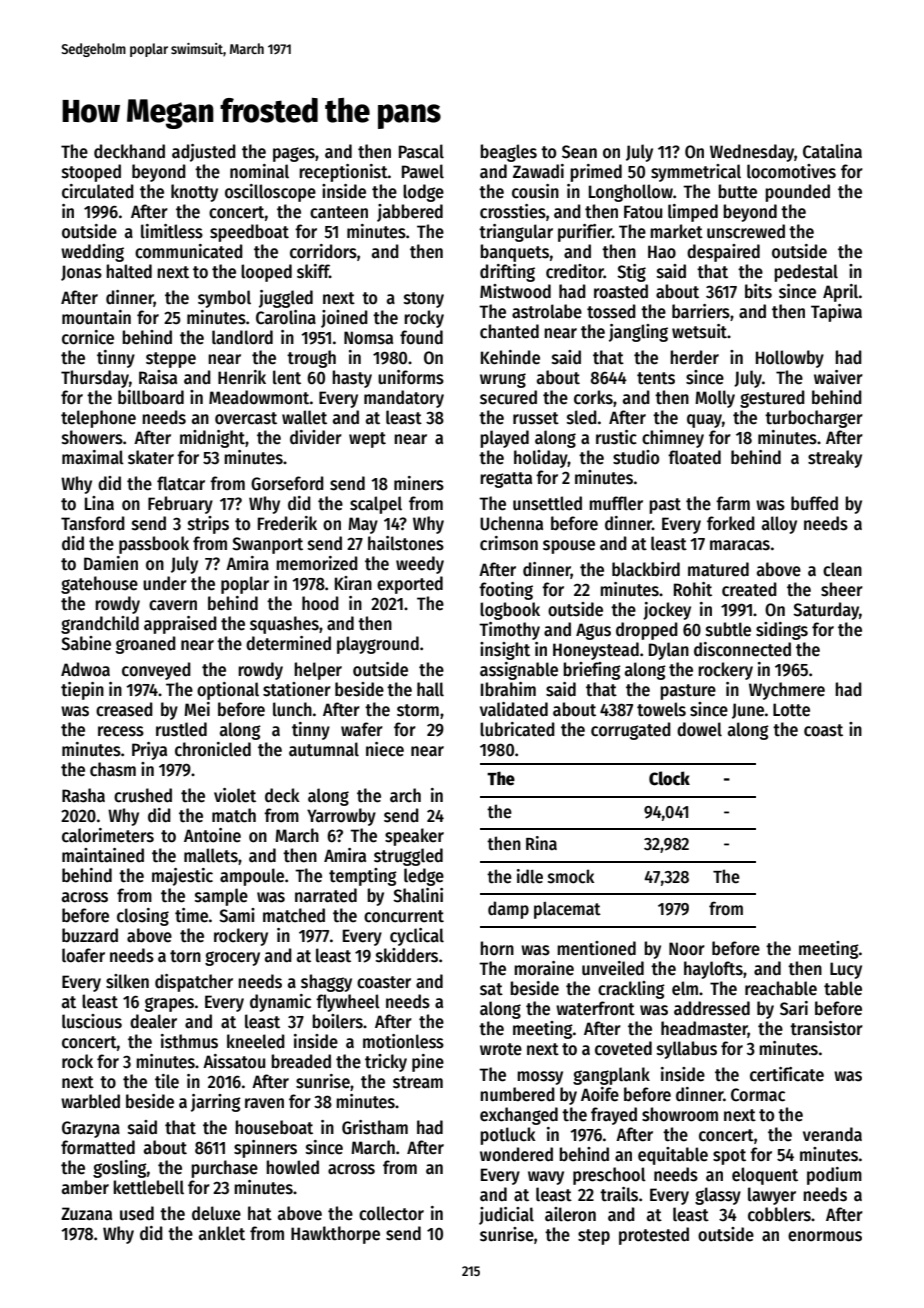 This image has width=924, height=1308. Describe the element at coordinates (787, 1074) in the image. I see `certificate` at that location.
